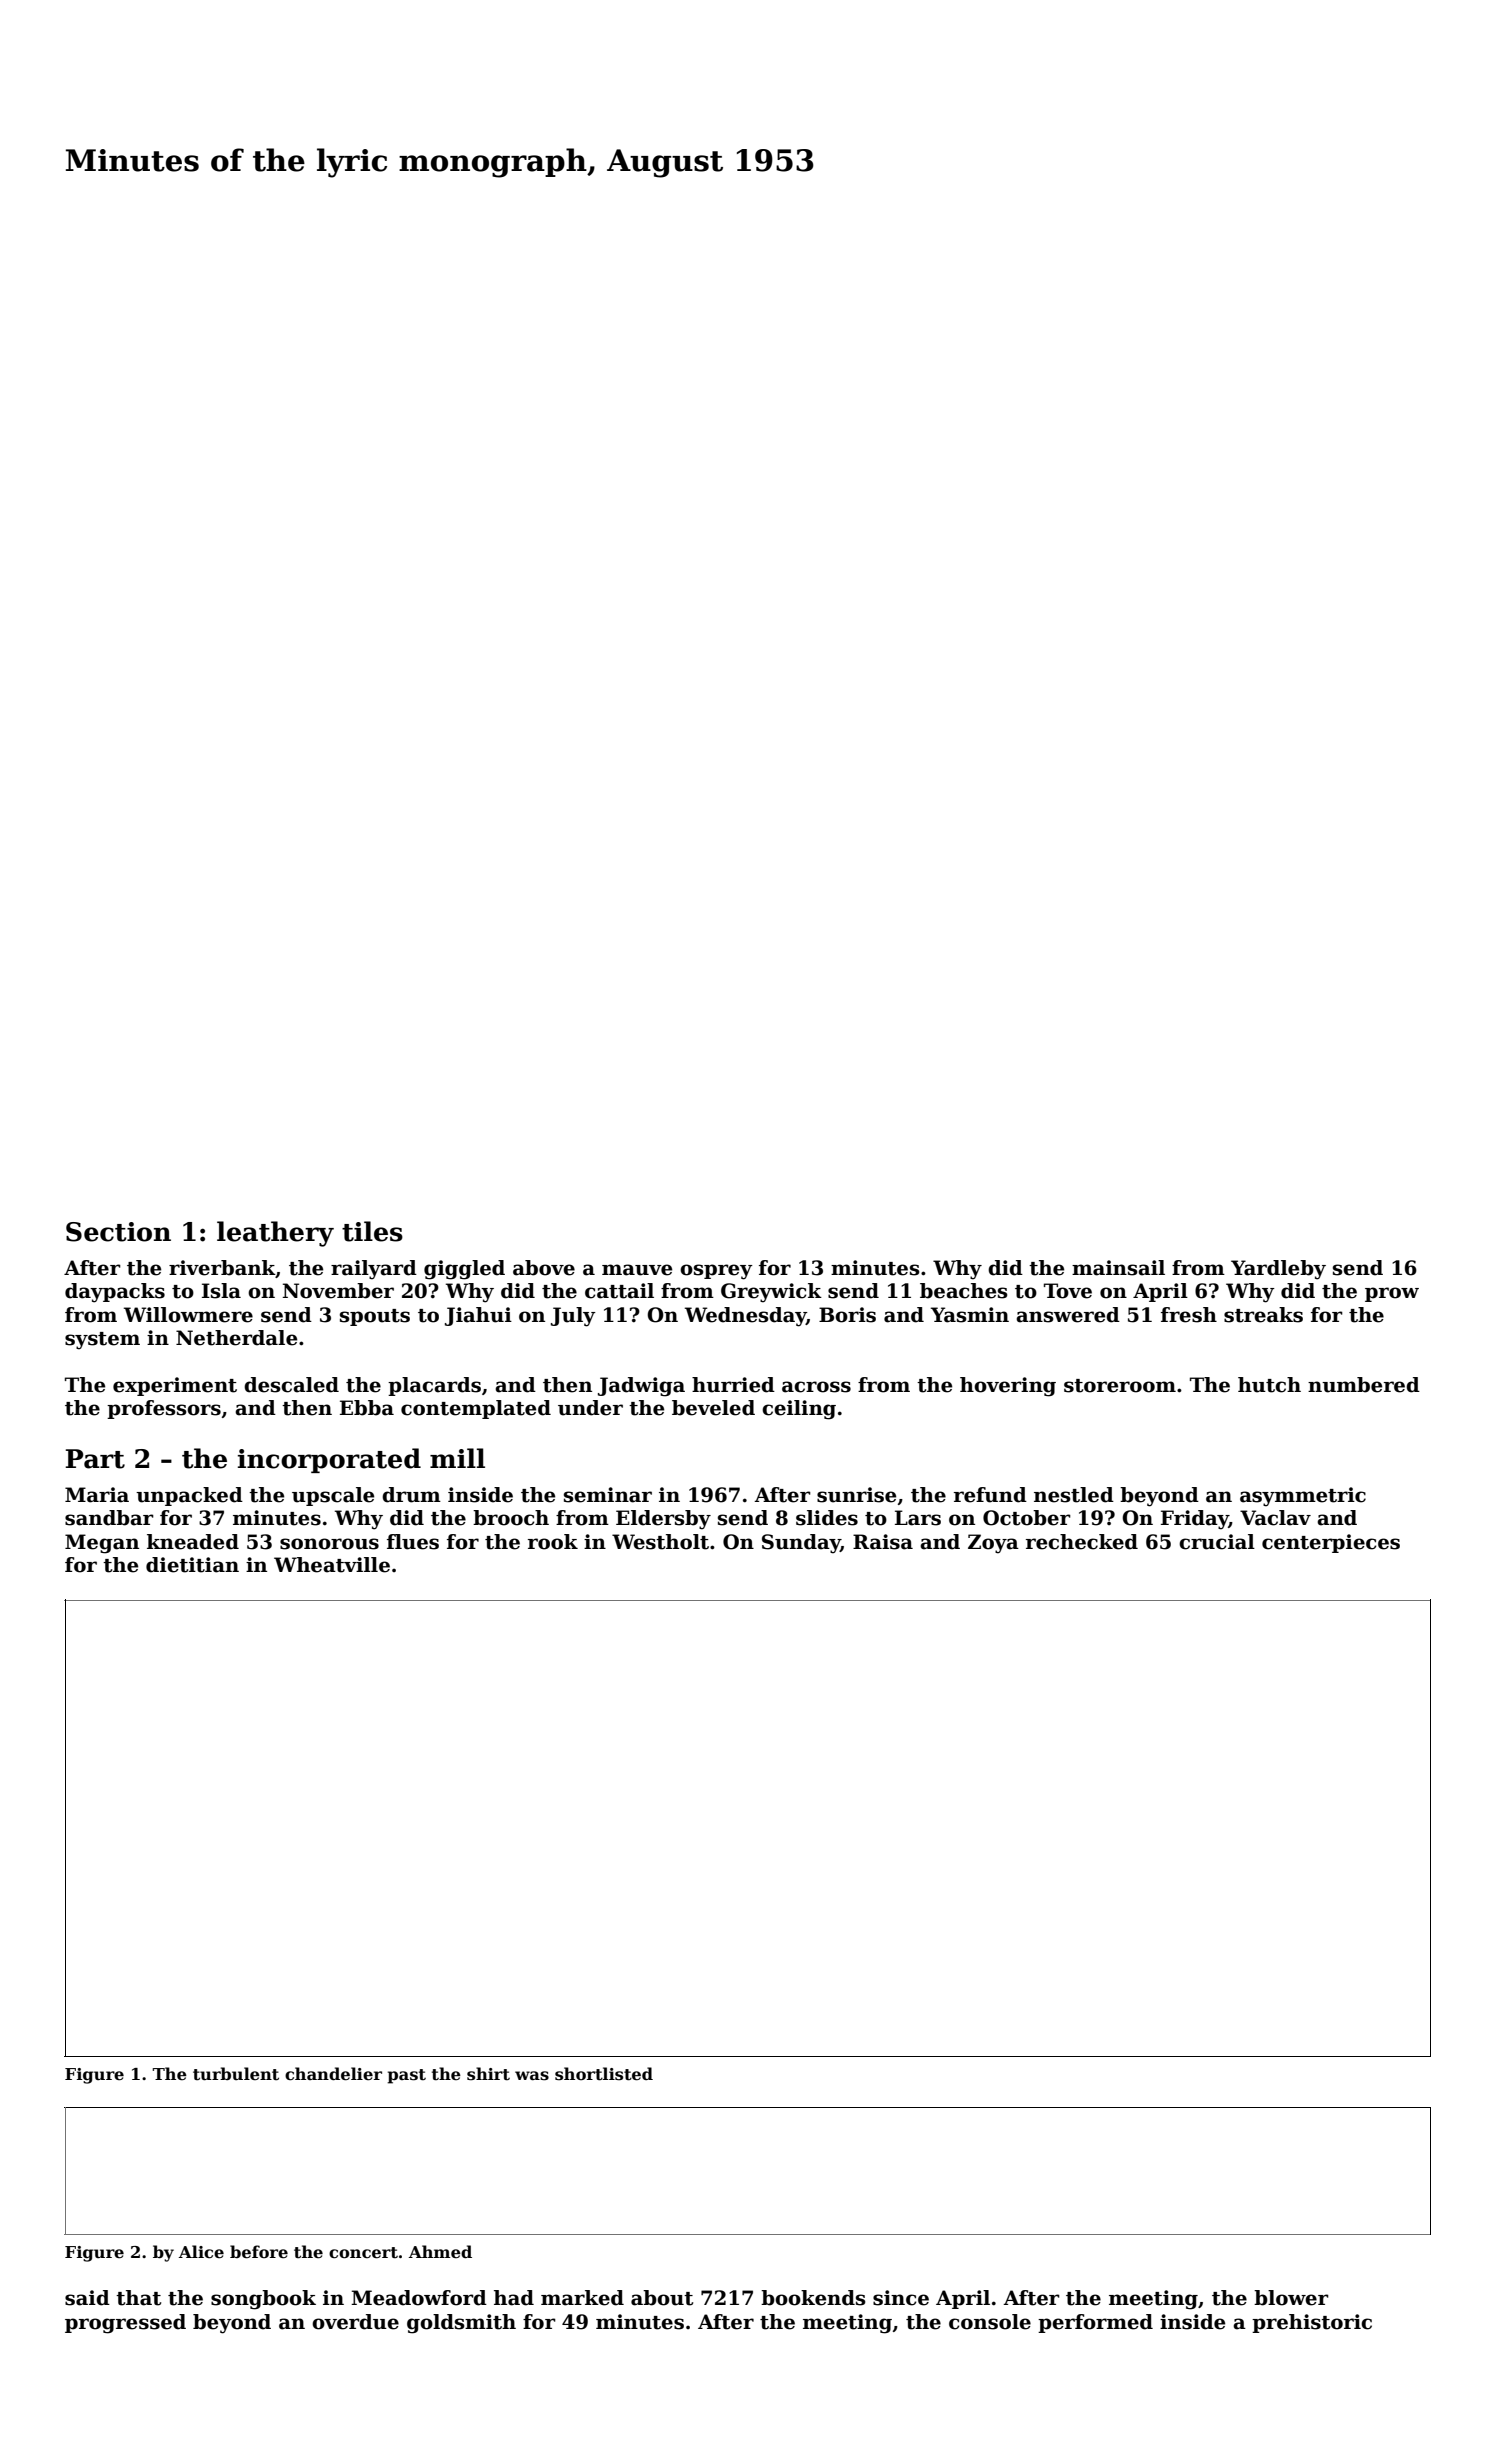 This screenshot has height=2464, width=1496. Describe the element at coordinates (476, 1409) in the screenshot. I see `contemplated` at that location.
